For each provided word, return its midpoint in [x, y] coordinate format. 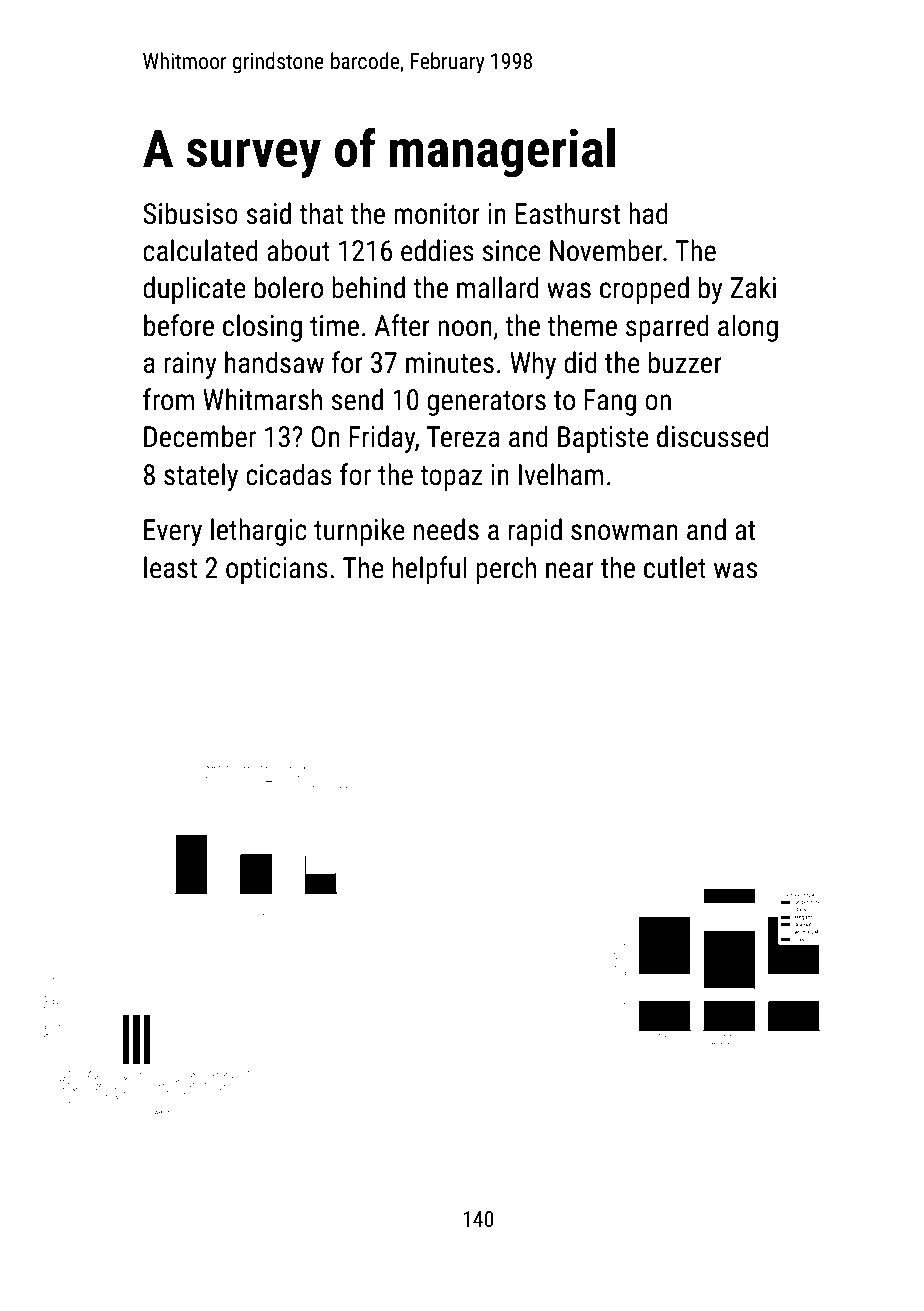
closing [262, 328]
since [511, 251]
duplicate [194, 290]
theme [582, 325]
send [357, 399]
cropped [644, 290]
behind [368, 287]
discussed [713, 436]
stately [201, 477]
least [170, 567]
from [168, 399]
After [402, 325]
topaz [451, 478]
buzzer [685, 362]
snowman [624, 532]
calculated [200, 250]
